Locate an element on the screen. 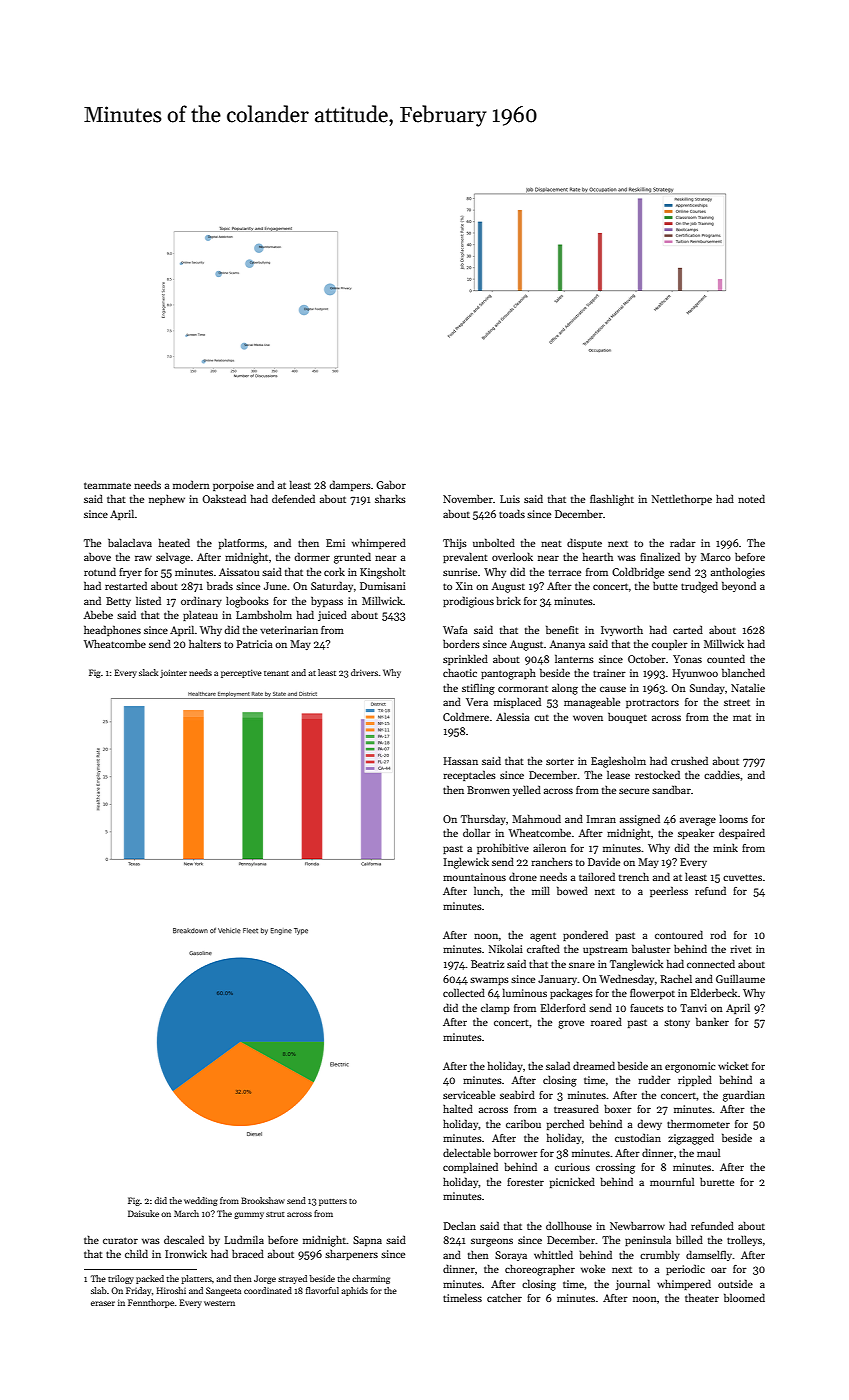 This screenshot has height=1400, width=849. theater is located at coordinates (702, 1297).
